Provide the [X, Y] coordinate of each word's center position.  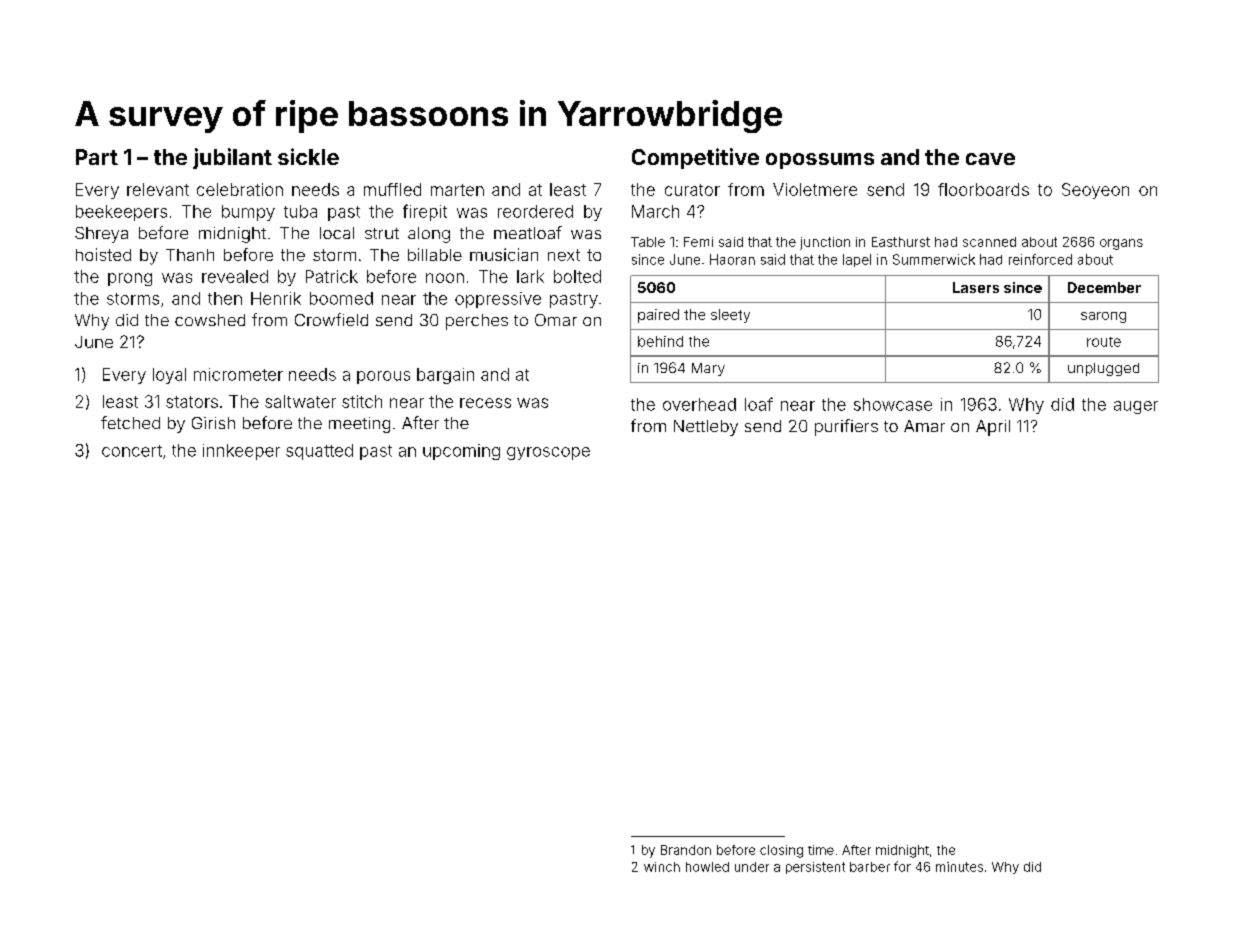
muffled [392, 189]
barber [870, 867]
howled [707, 867]
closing [781, 851]
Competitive [695, 158]
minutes [959, 867]
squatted [319, 452]
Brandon [686, 850]
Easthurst [901, 242]
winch [662, 867]
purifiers [846, 427]
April [993, 428]
